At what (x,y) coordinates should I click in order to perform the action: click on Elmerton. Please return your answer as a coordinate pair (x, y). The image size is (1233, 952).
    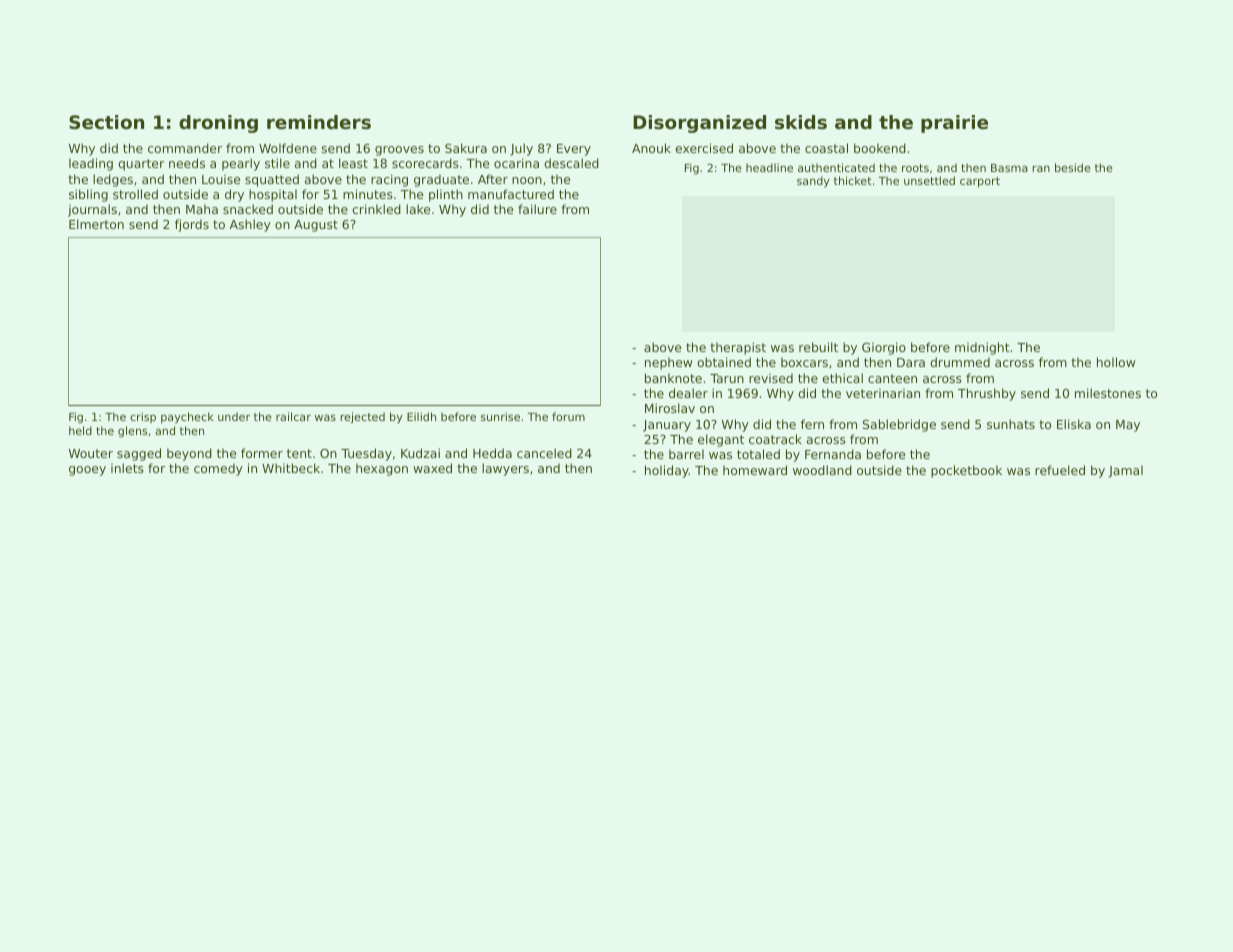
    Looking at the image, I should click on (96, 224).
